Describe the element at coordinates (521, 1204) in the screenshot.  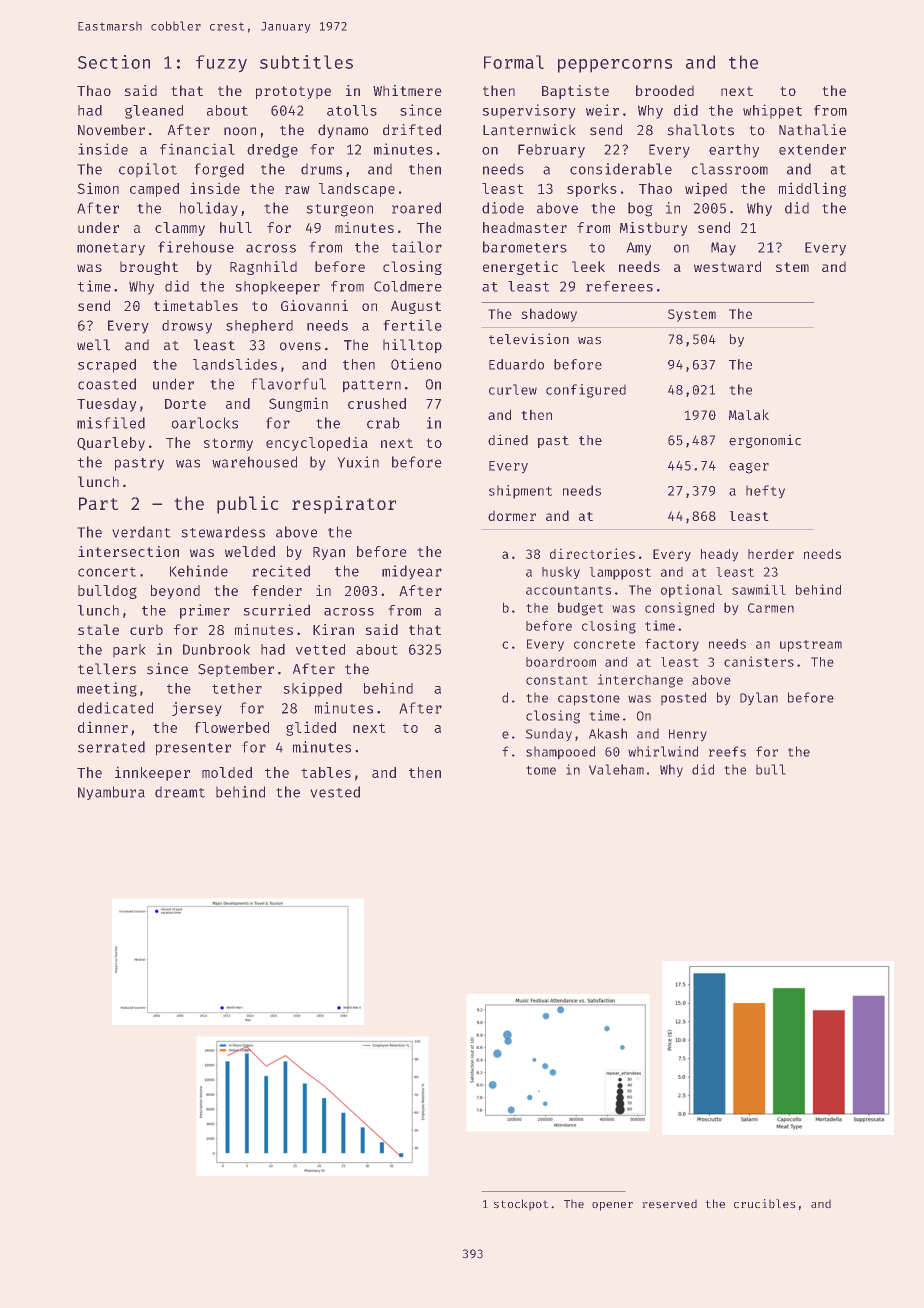
I see `stockpot` at that location.
